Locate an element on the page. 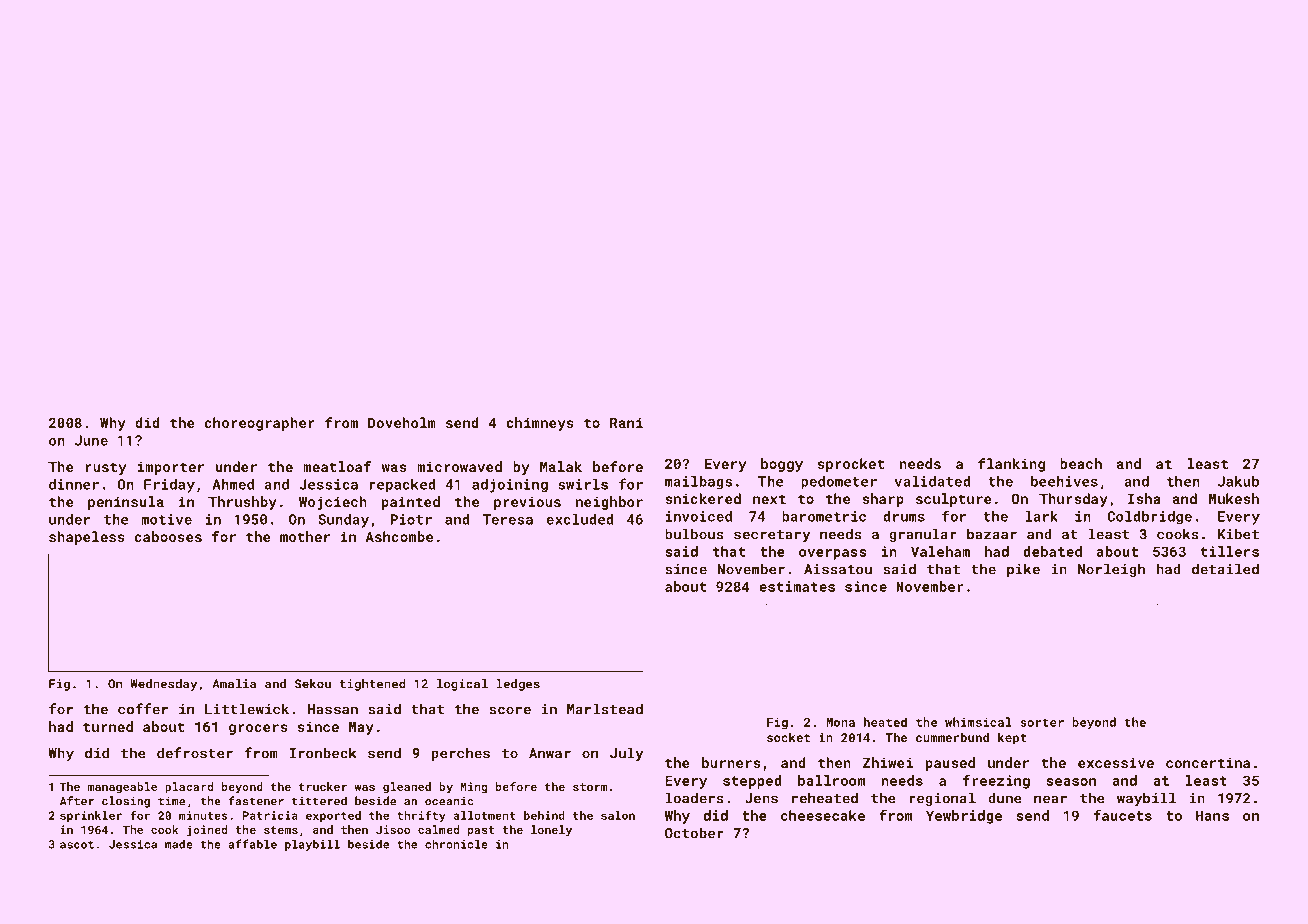 This page has height=924, width=1308. Amalia is located at coordinates (234, 684).
